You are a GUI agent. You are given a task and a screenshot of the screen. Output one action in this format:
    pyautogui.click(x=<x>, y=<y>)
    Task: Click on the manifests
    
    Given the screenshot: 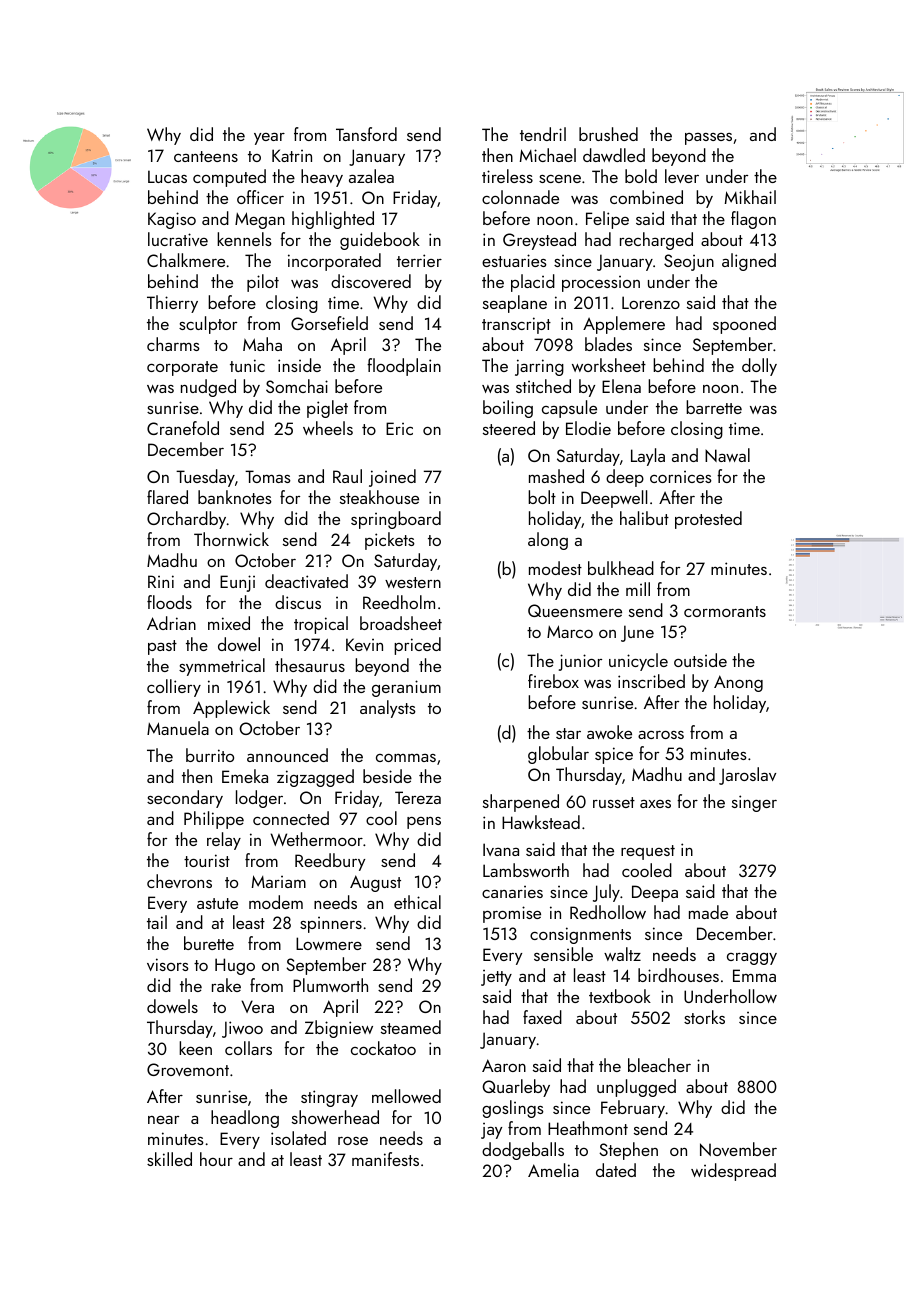 What is the action you would take?
    pyautogui.click(x=385, y=1159)
